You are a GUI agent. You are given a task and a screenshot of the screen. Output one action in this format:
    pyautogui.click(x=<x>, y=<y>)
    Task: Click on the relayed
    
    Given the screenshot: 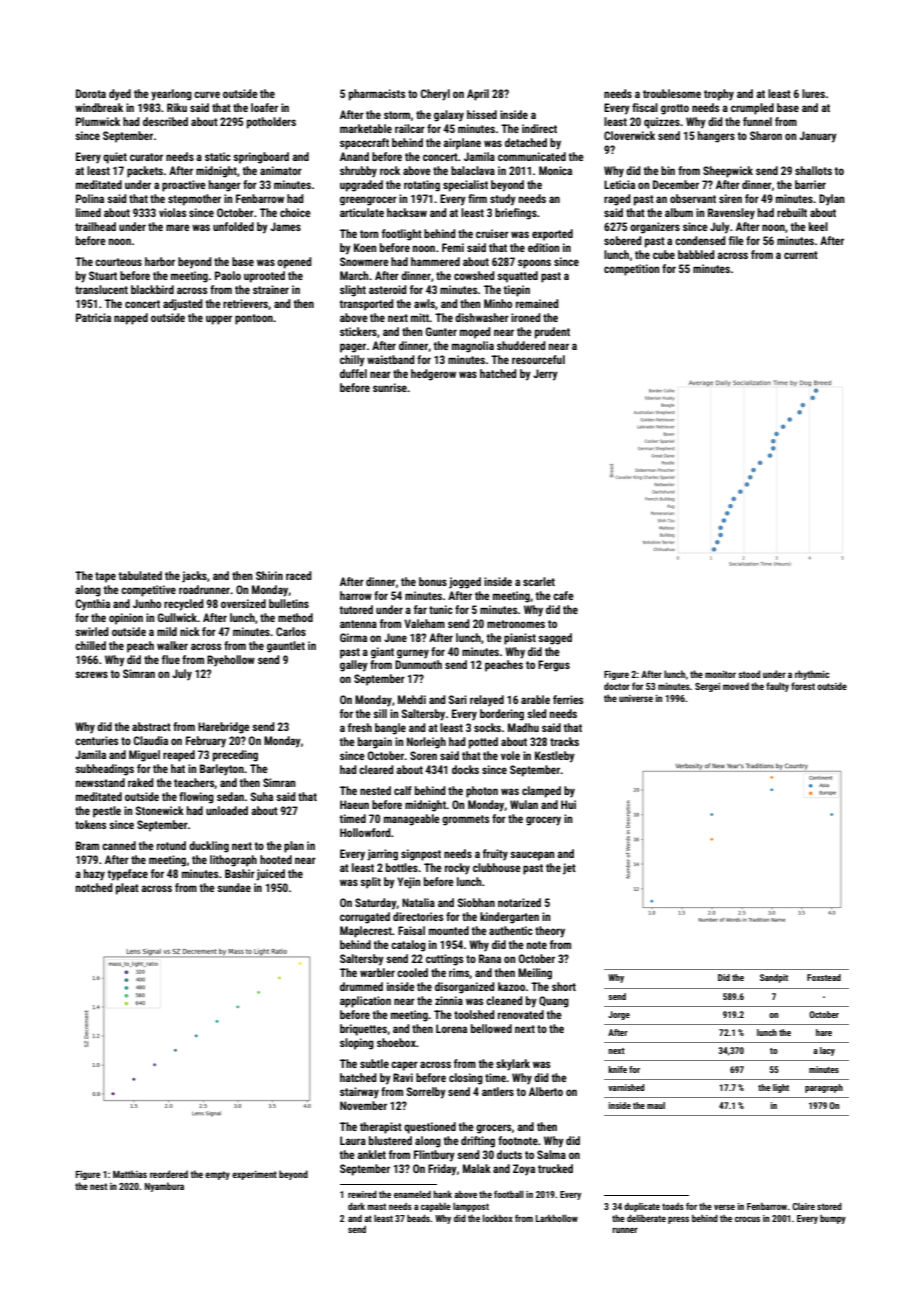 What is the action you would take?
    pyautogui.click(x=487, y=701)
